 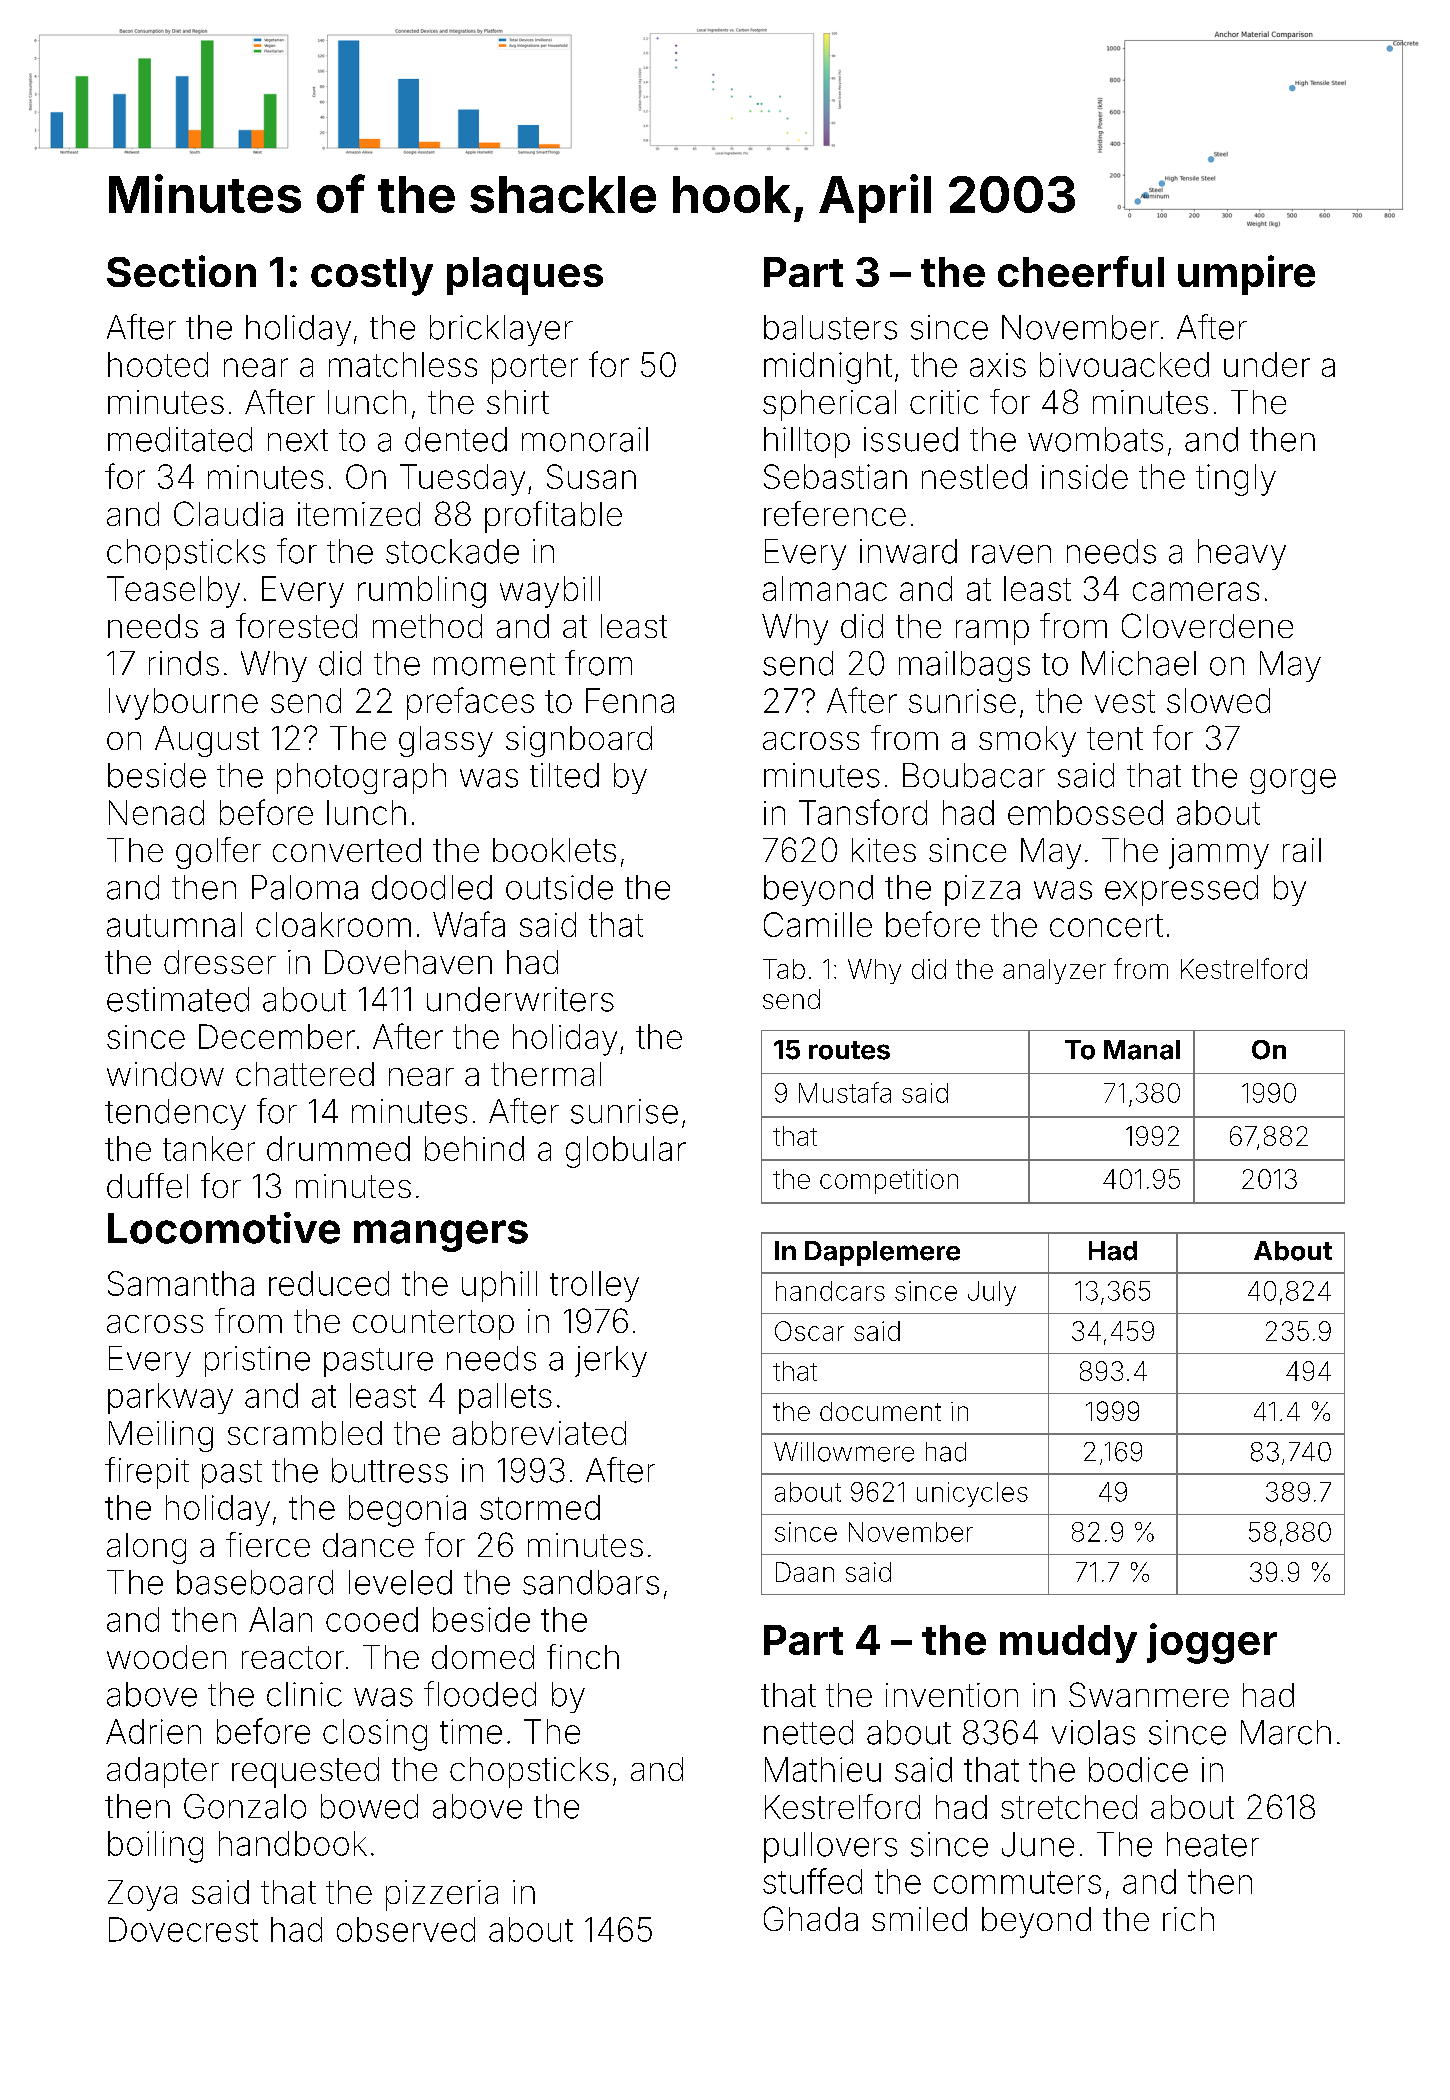 I want to click on plaques, so click(x=525, y=276).
